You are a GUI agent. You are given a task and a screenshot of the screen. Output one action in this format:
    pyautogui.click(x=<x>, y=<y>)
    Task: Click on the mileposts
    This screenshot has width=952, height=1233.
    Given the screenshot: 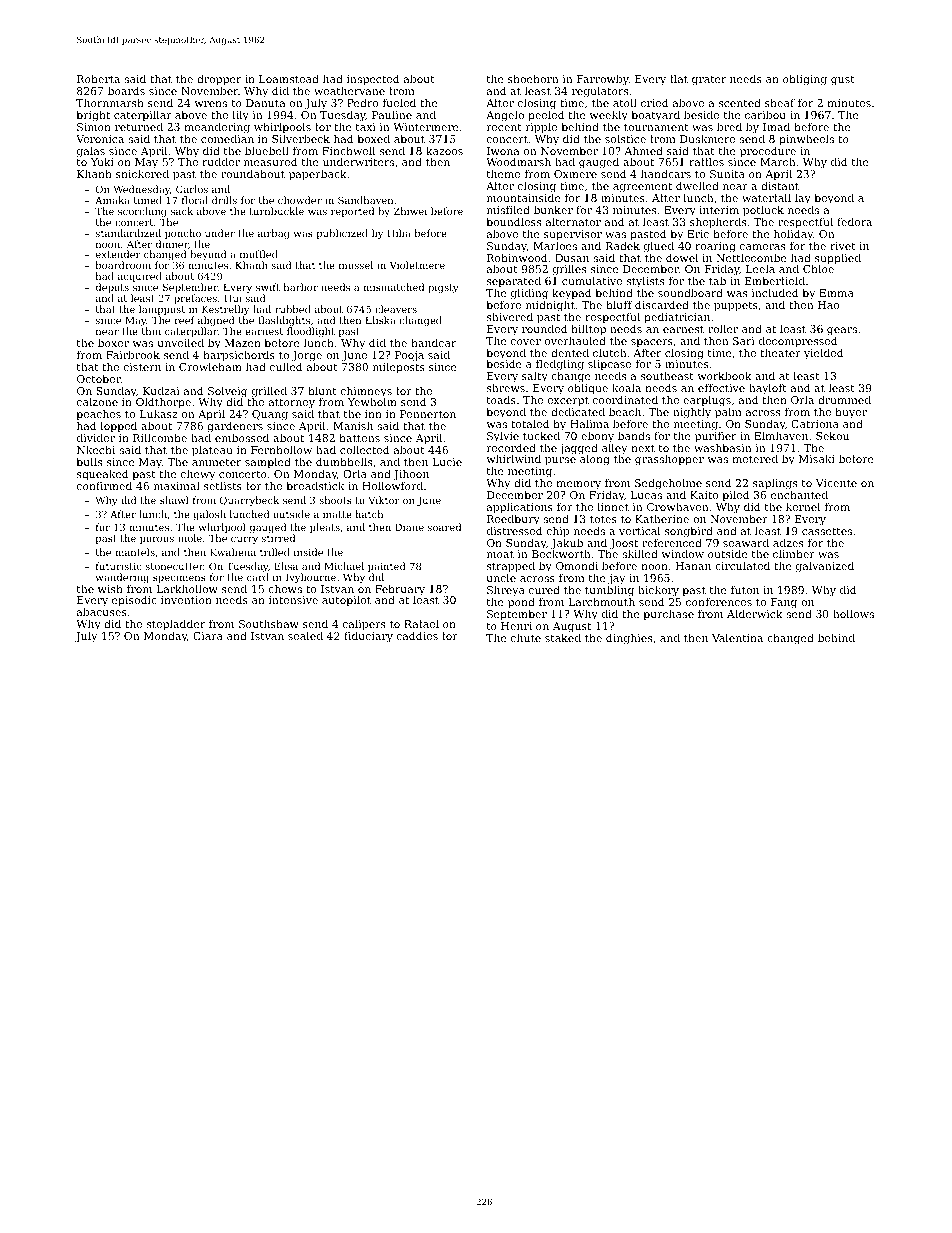 What is the action you would take?
    pyautogui.click(x=399, y=368)
